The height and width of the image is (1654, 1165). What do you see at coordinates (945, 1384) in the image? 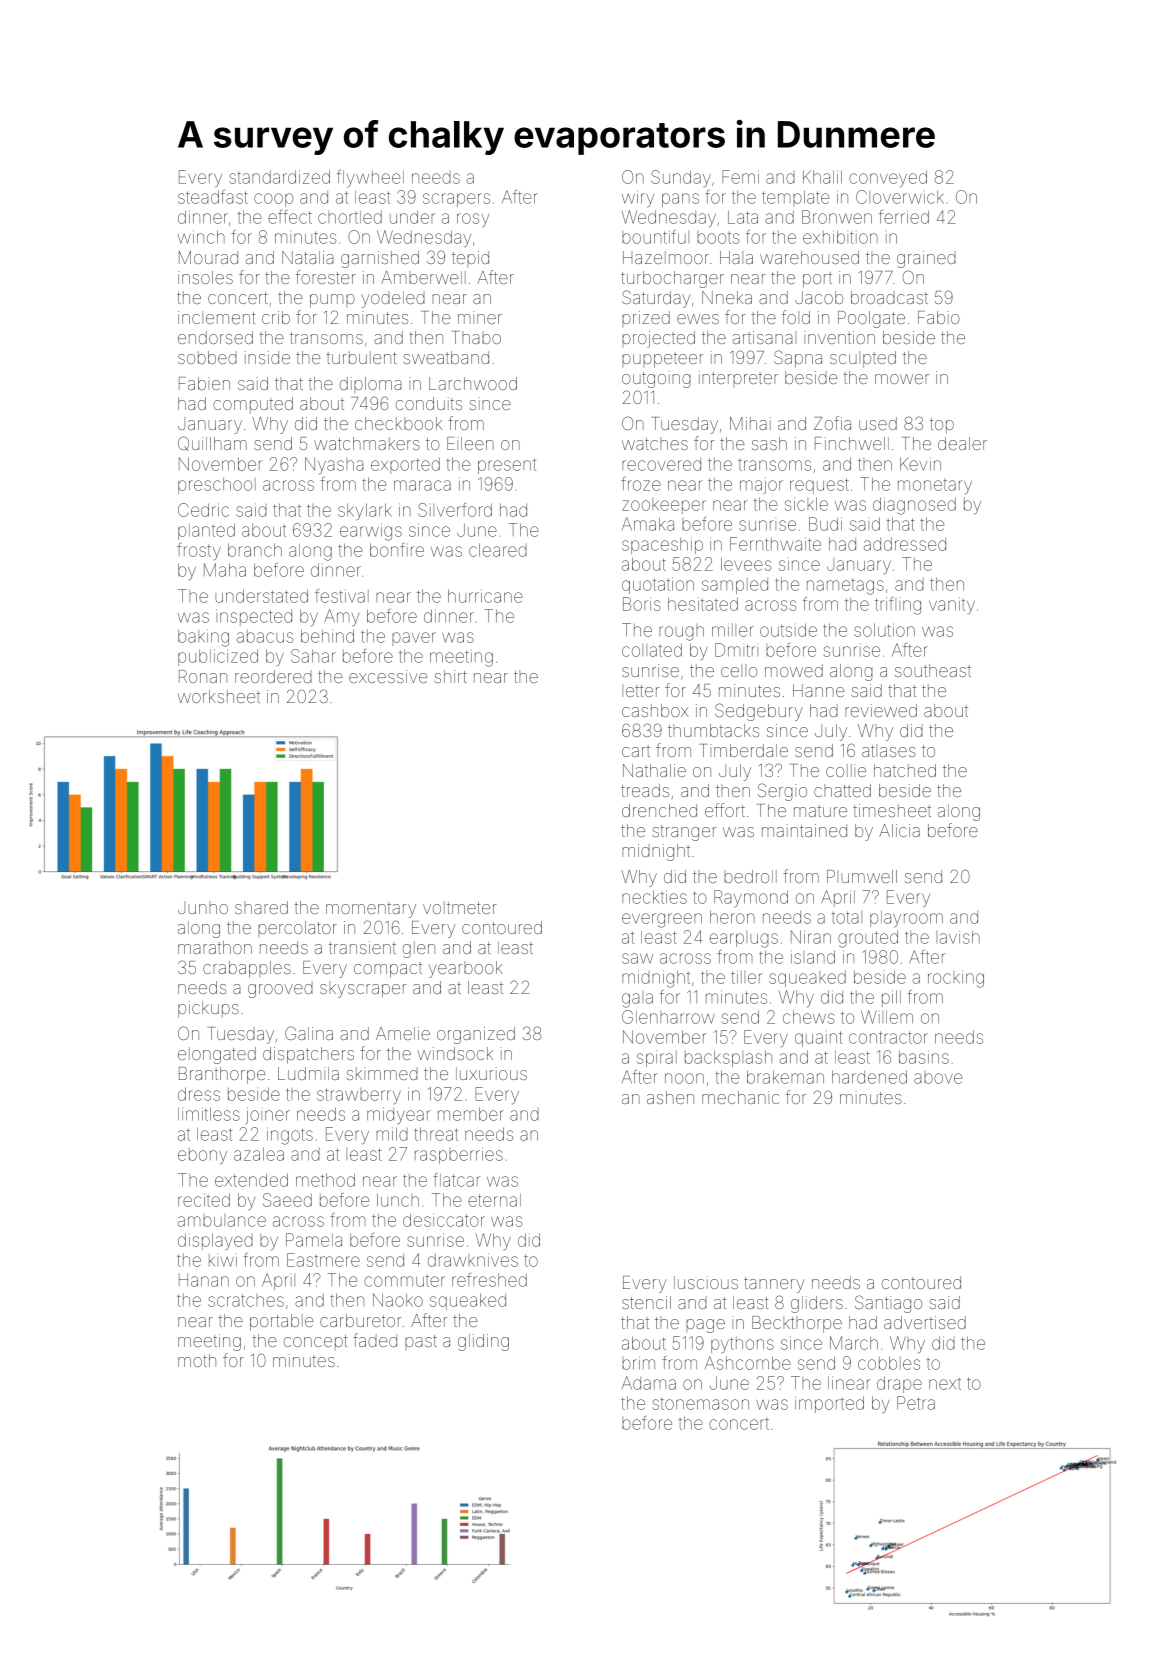
I see `next` at bounding box center [945, 1384].
